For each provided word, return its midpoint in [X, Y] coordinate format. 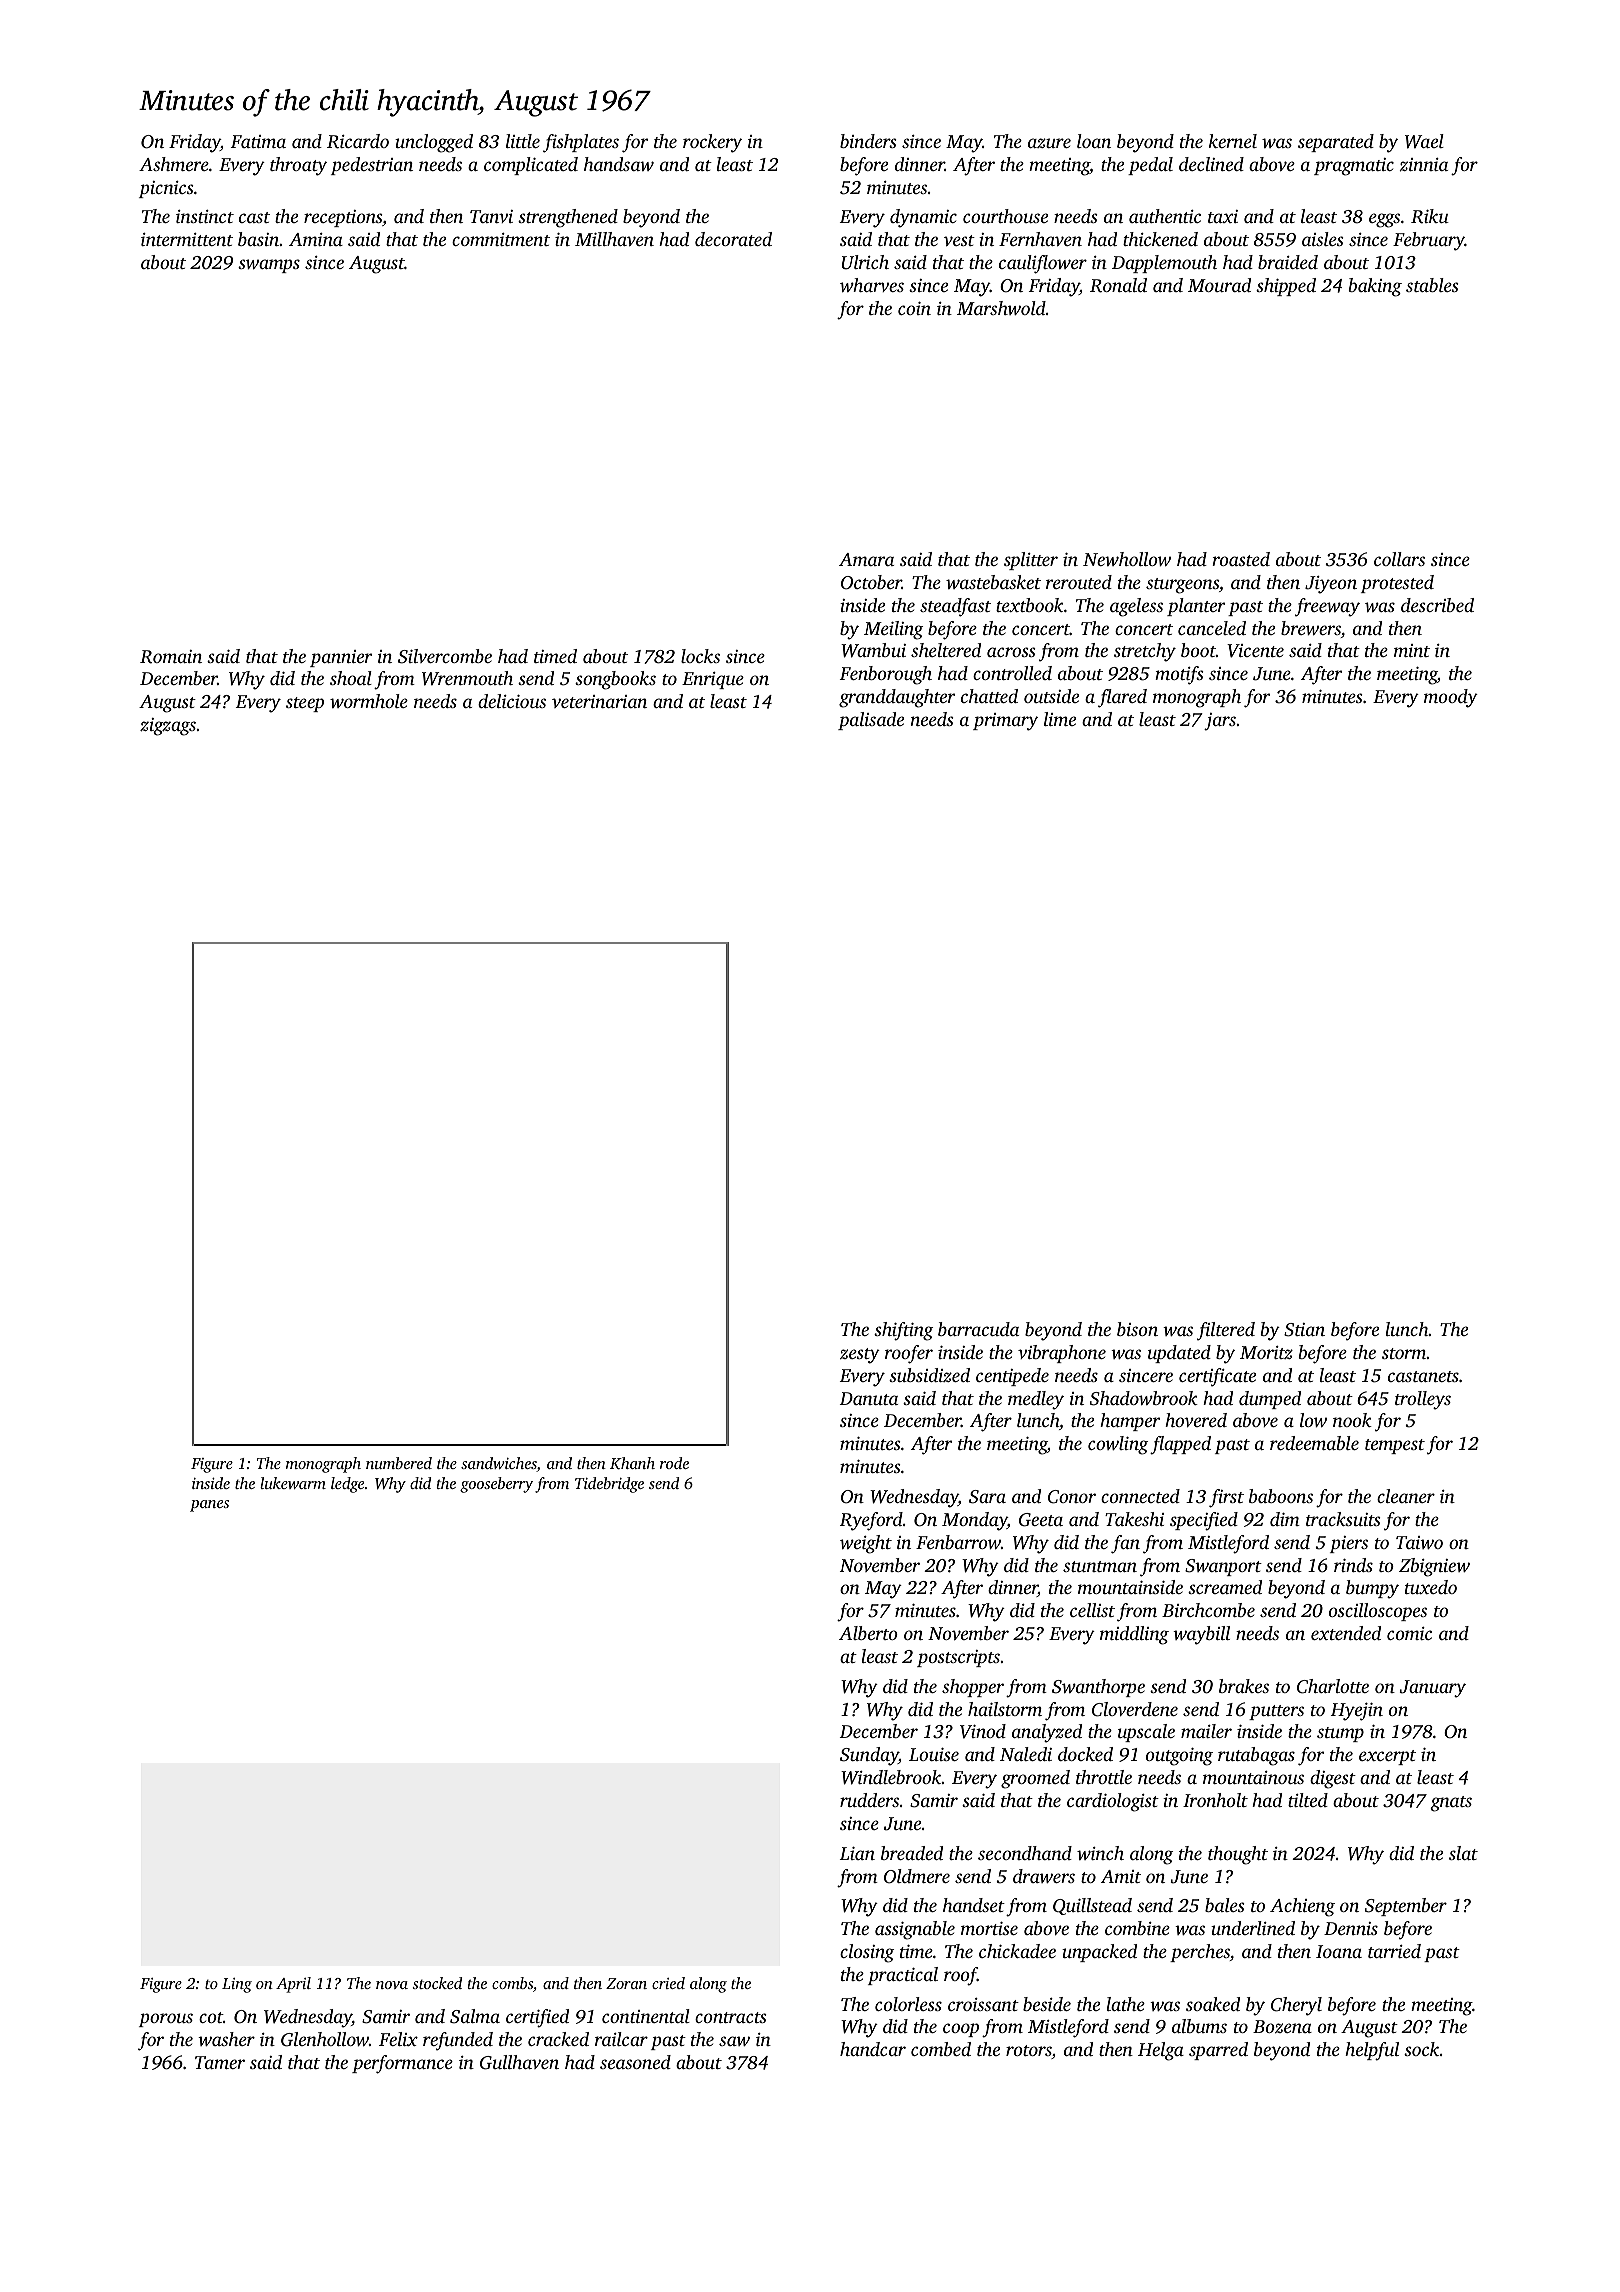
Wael [1424, 141]
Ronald [1118, 285]
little [523, 141]
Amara [866, 559]
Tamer [220, 2062]
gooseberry [496, 1485]
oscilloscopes [1378, 1612]
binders [868, 141]
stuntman [1100, 1566]
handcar [873, 2049]
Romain [171, 657]
